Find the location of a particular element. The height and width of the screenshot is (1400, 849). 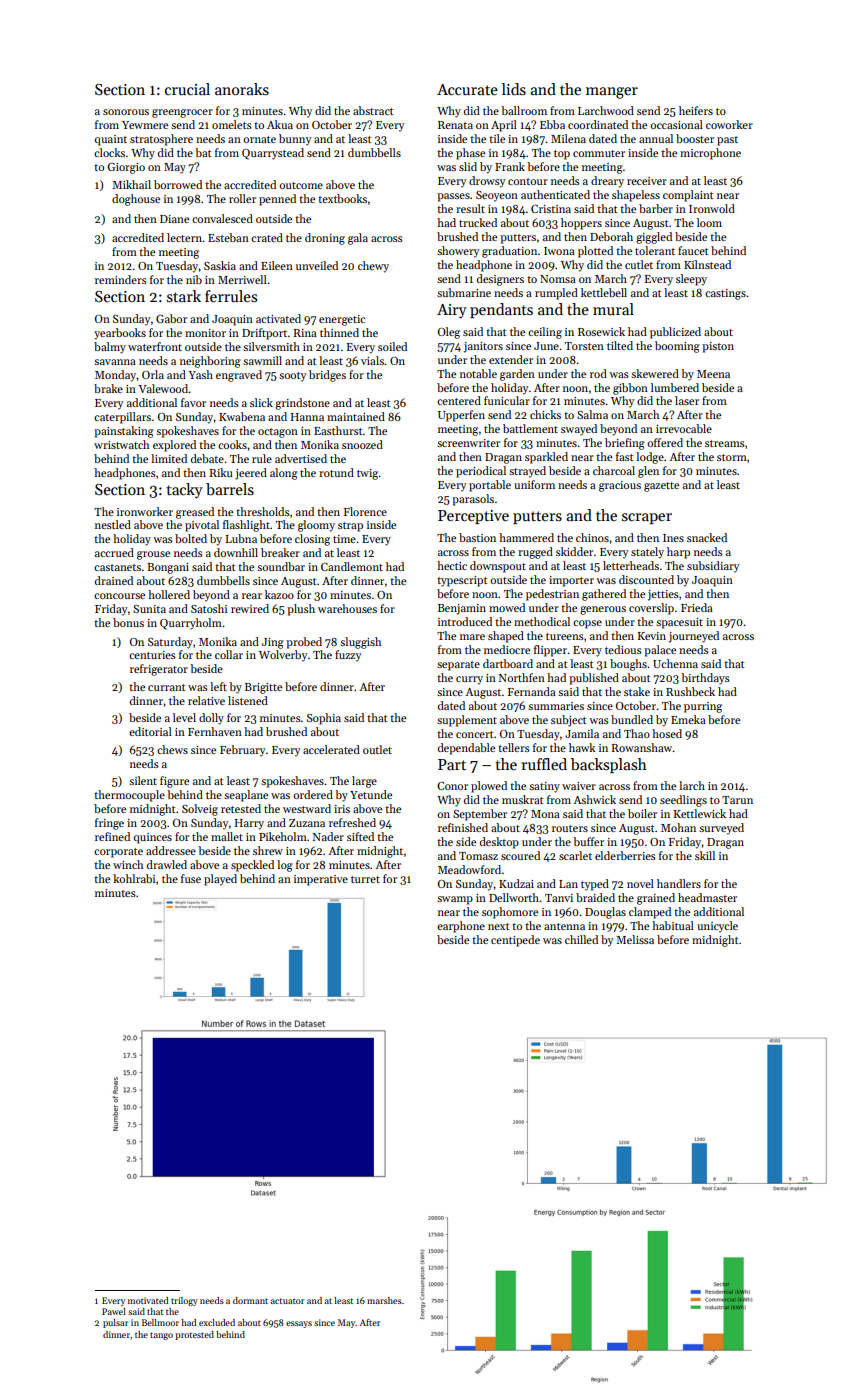

dormant is located at coordinates (250, 1300).
